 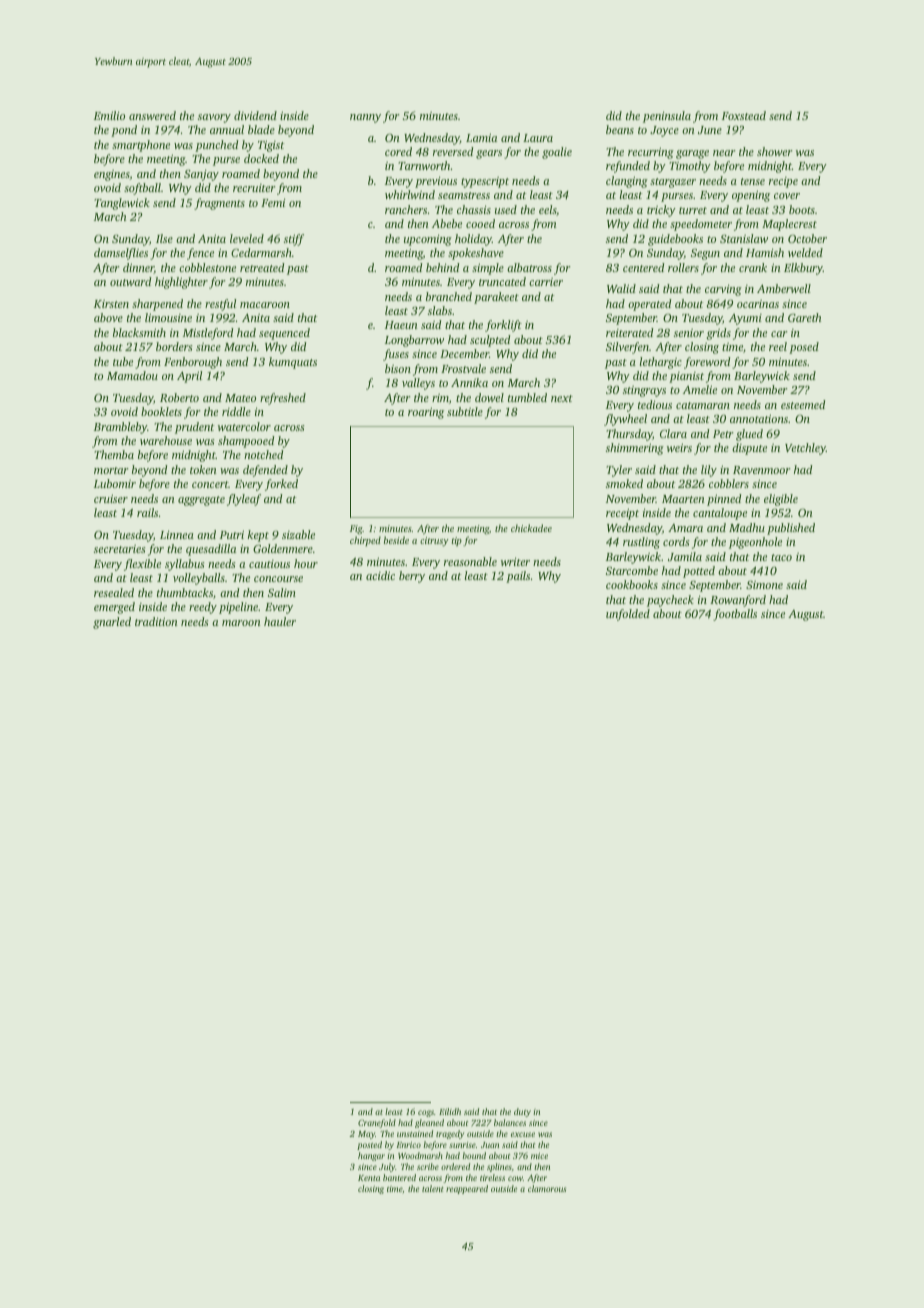 I want to click on retreated, so click(x=262, y=267).
